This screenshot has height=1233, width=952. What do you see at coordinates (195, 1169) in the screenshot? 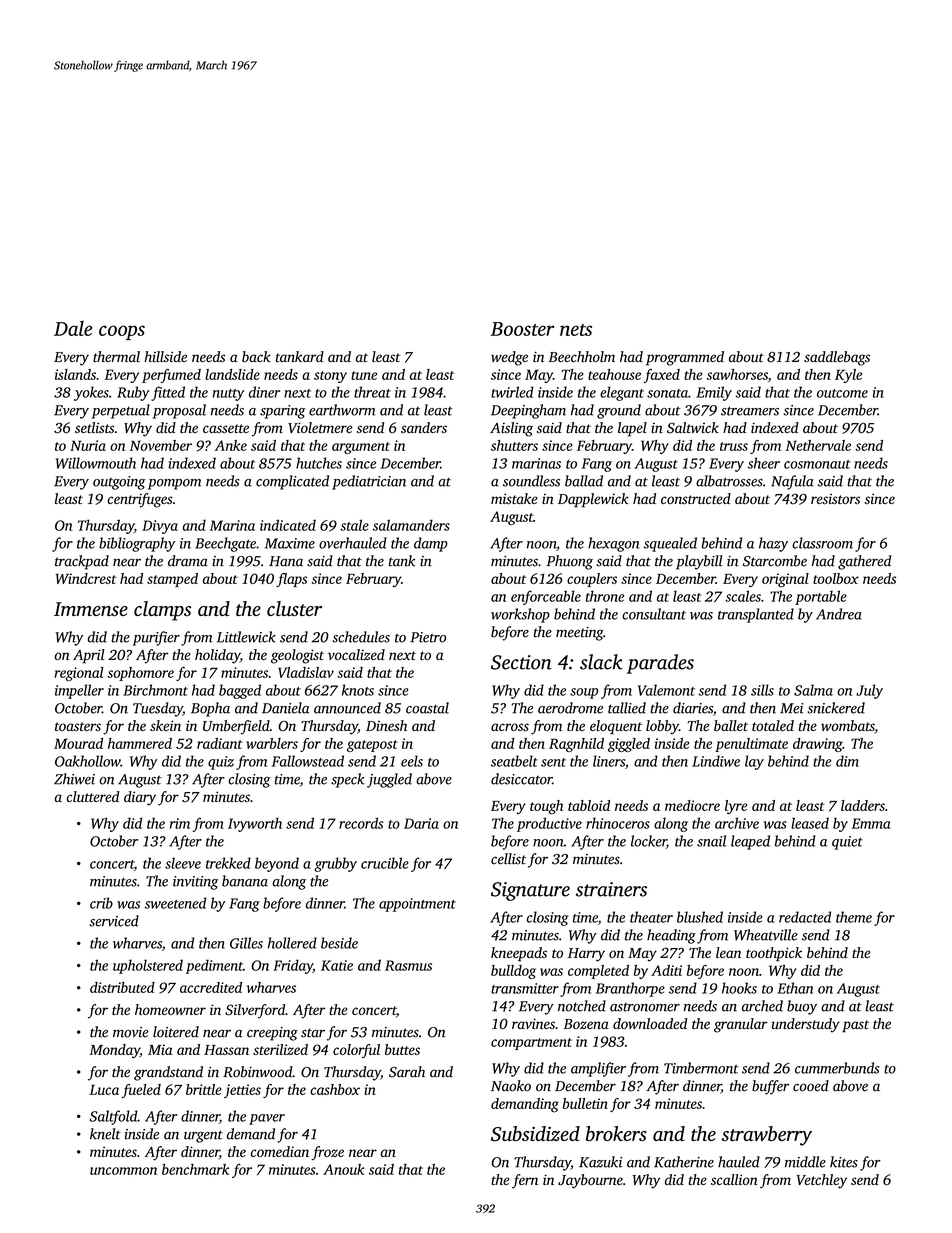
I see `benchmark` at bounding box center [195, 1169].
